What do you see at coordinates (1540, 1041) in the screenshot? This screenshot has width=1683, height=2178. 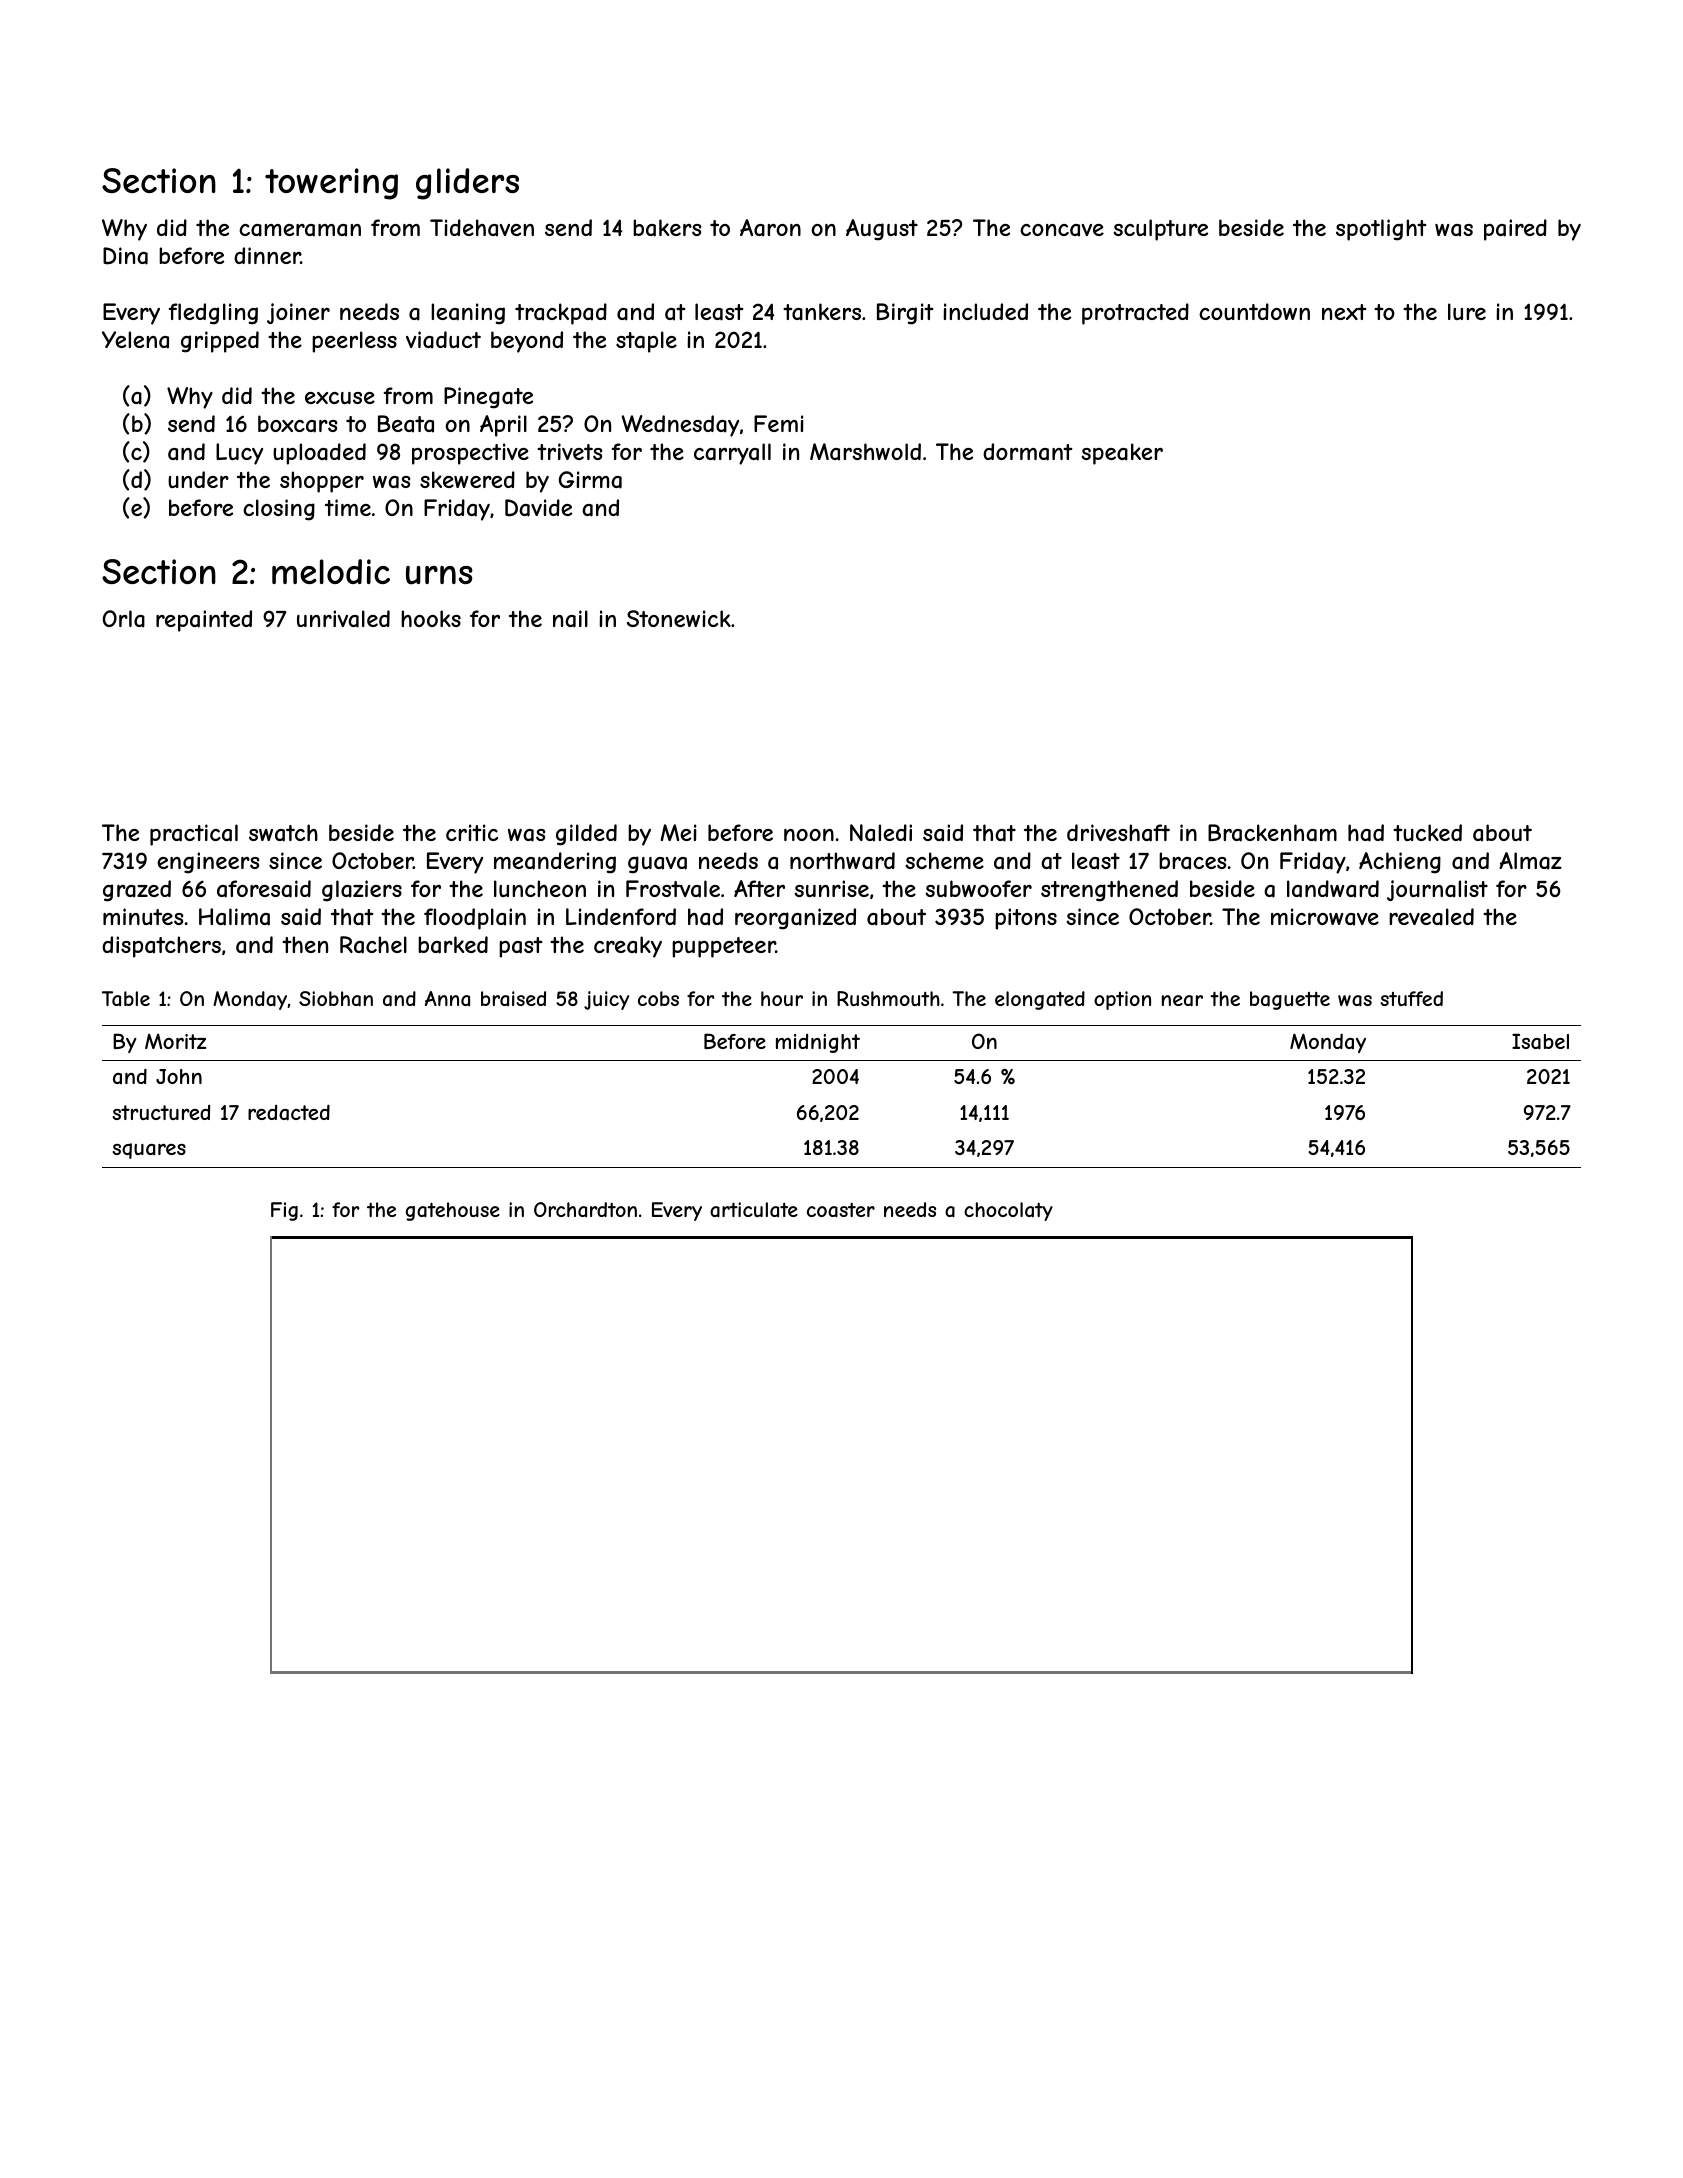 I see `Isabel` at bounding box center [1540, 1041].
